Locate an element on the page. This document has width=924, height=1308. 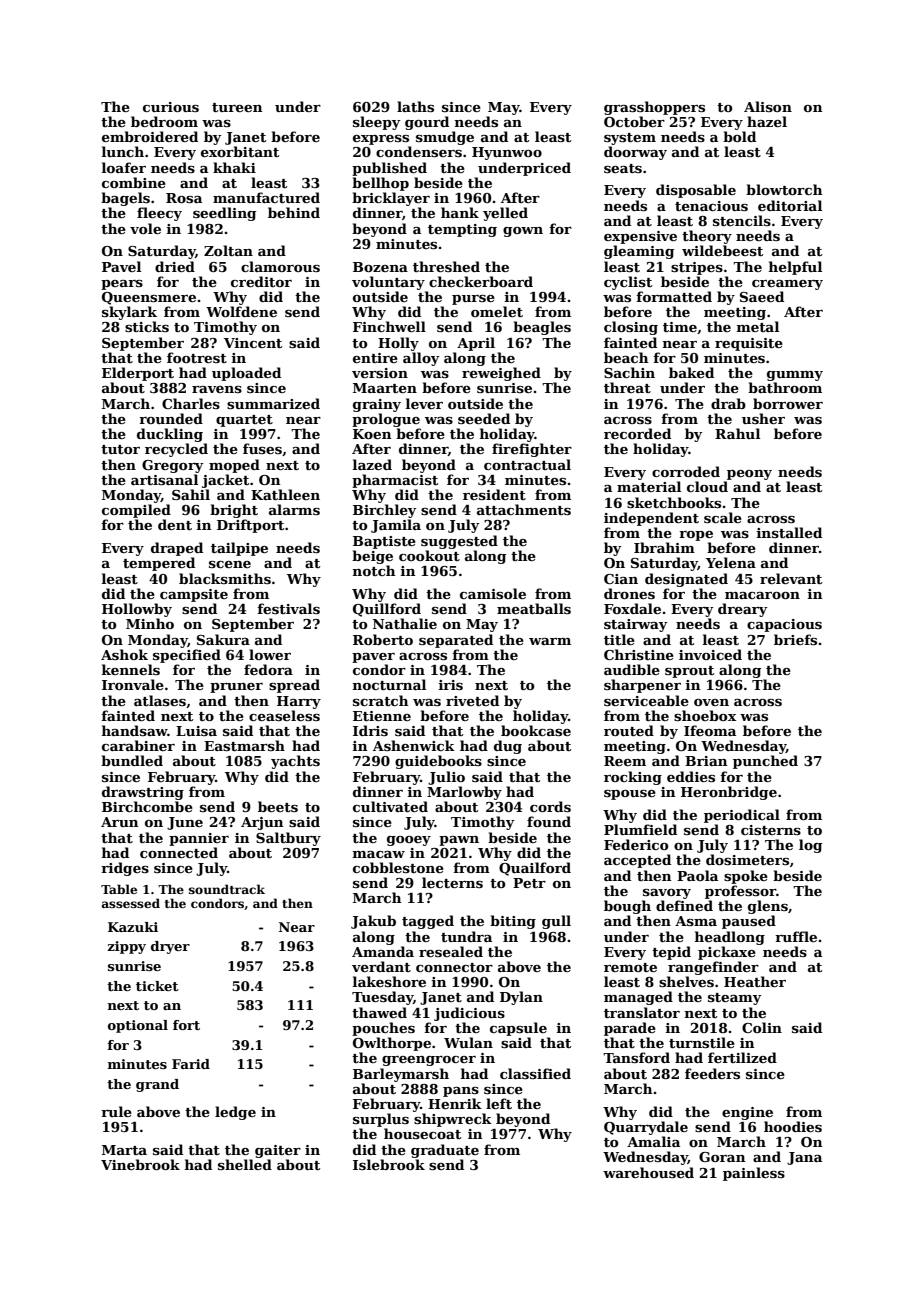
scratch is located at coordinates (381, 700).
